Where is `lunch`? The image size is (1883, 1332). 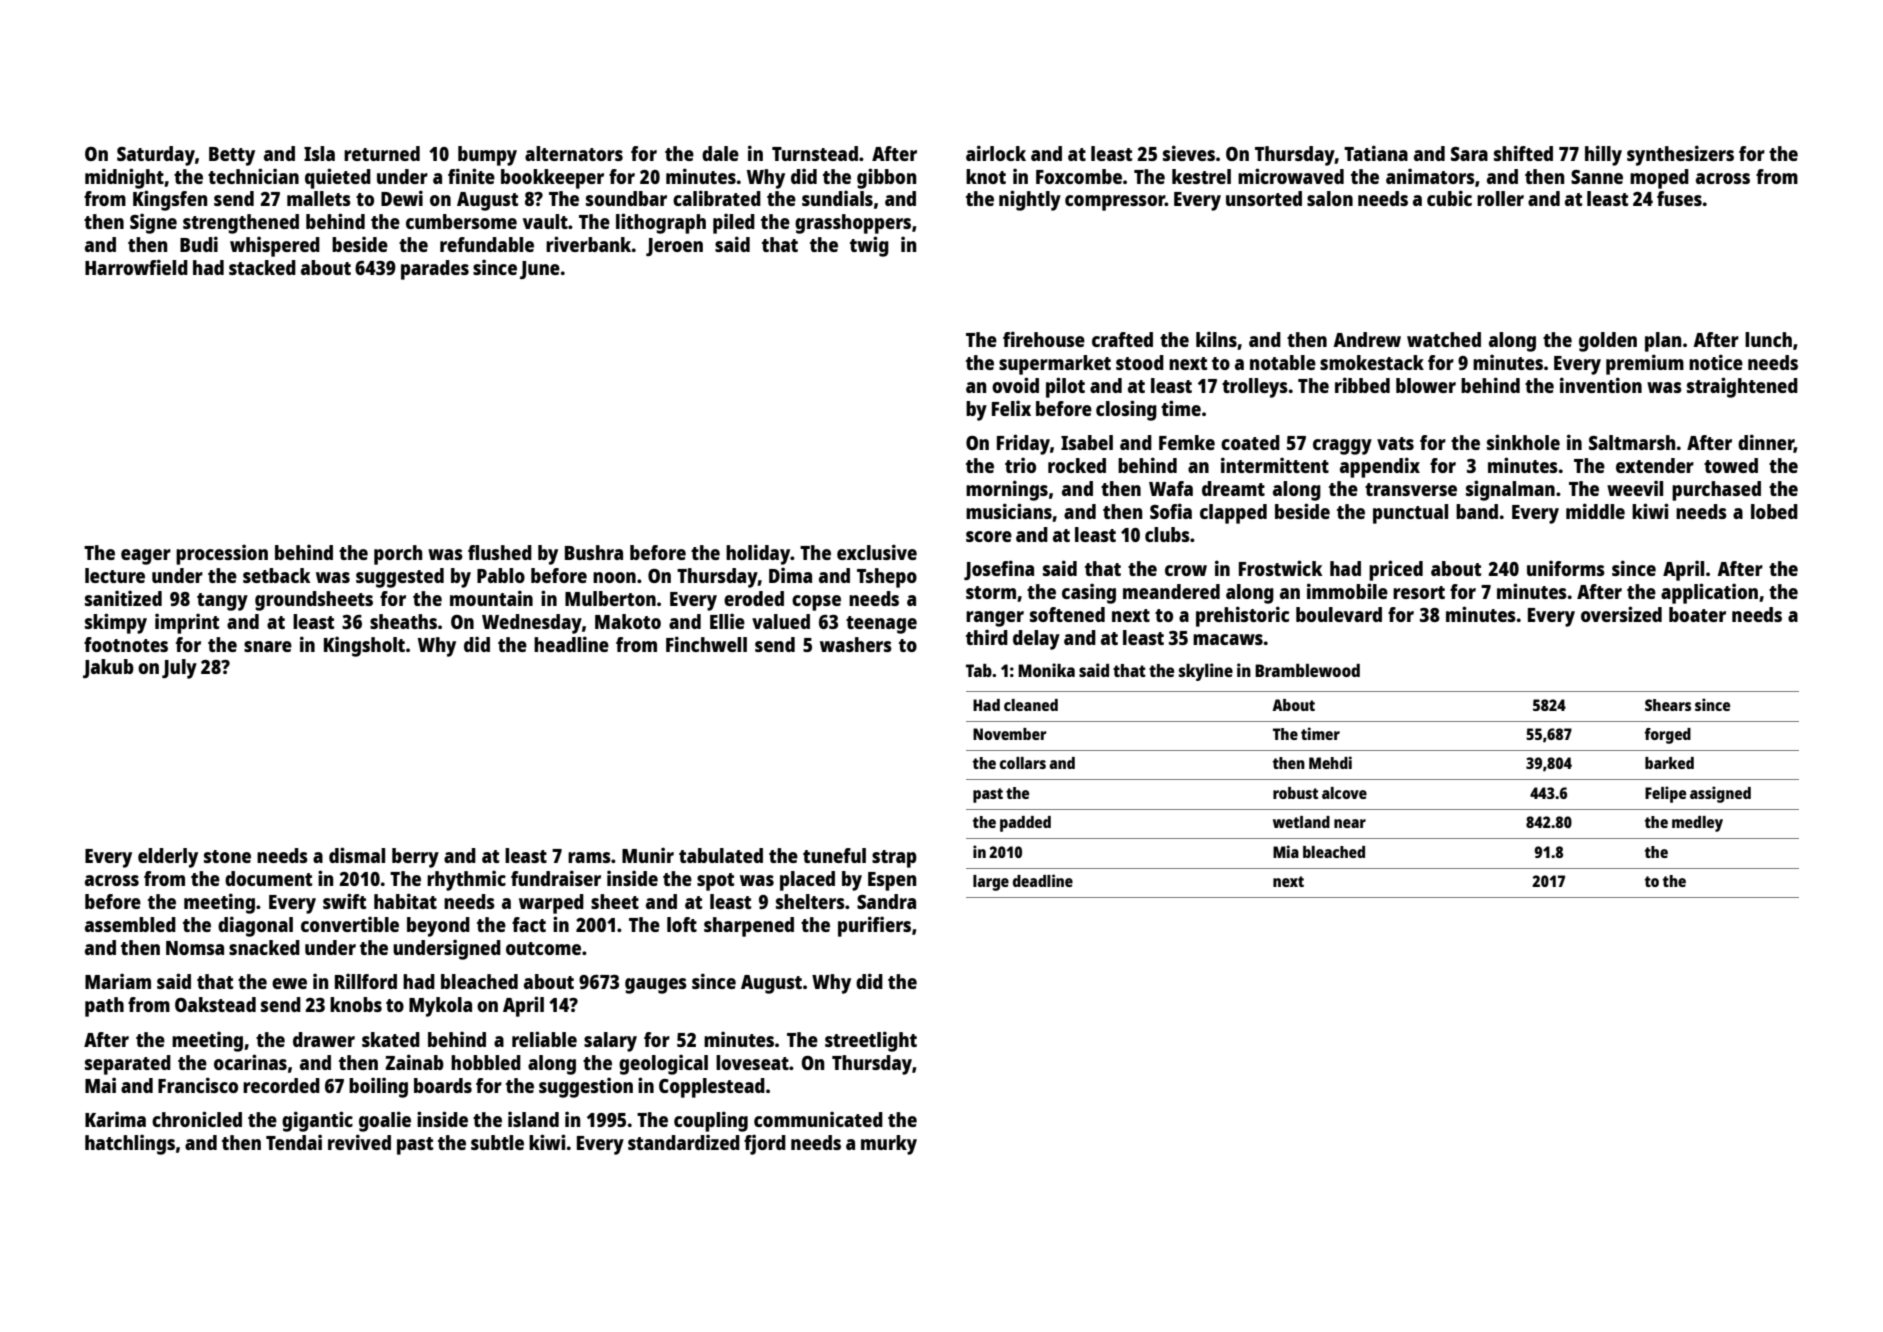
lunch is located at coordinates (1768, 339).
